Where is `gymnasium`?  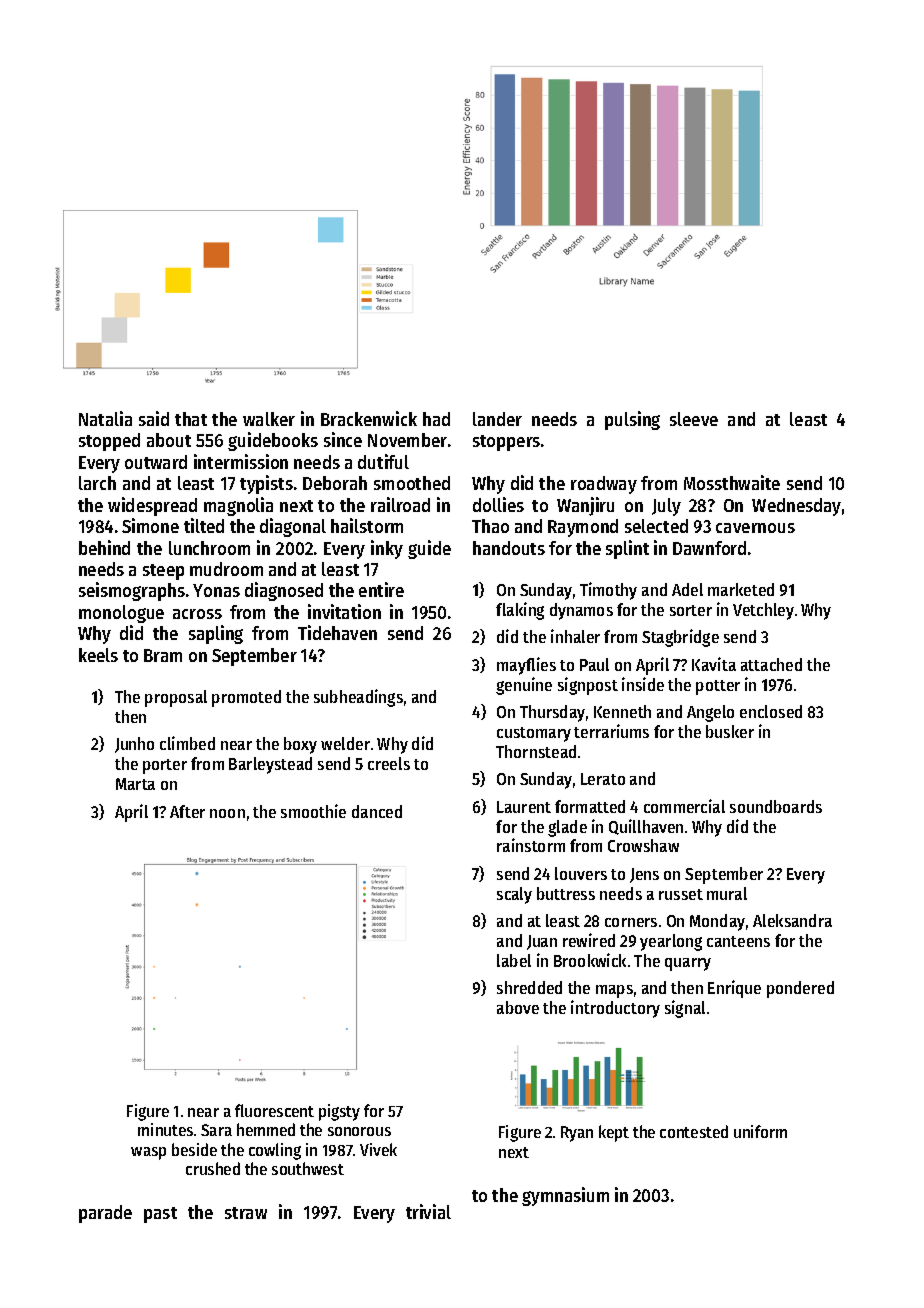
gymnasium is located at coordinates (565, 1196).
